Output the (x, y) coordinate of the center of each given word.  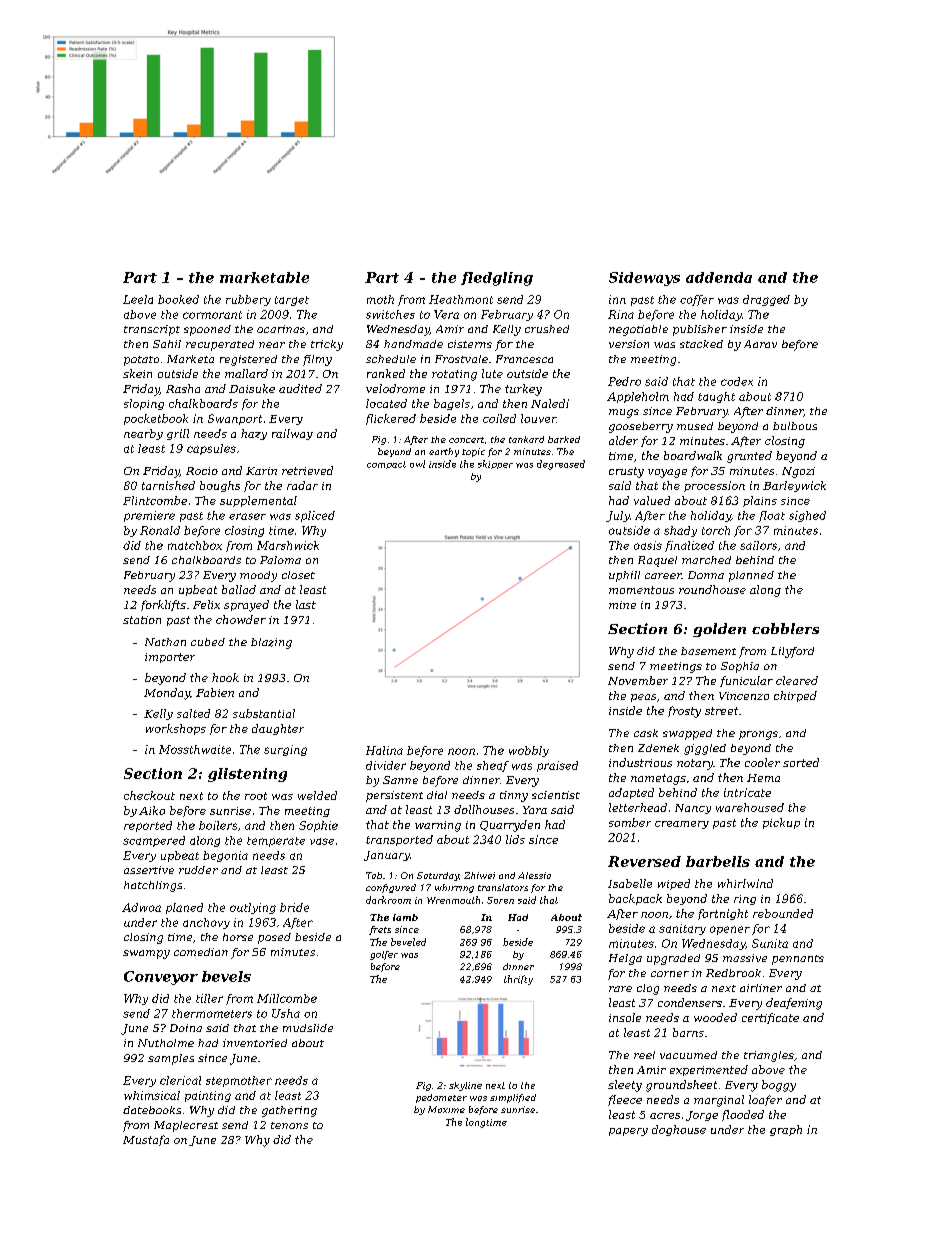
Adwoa (141, 907)
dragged (766, 300)
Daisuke (252, 388)
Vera (446, 314)
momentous (641, 590)
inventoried (255, 1043)
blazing (271, 643)
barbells (718, 861)
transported (399, 840)
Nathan (165, 642)
